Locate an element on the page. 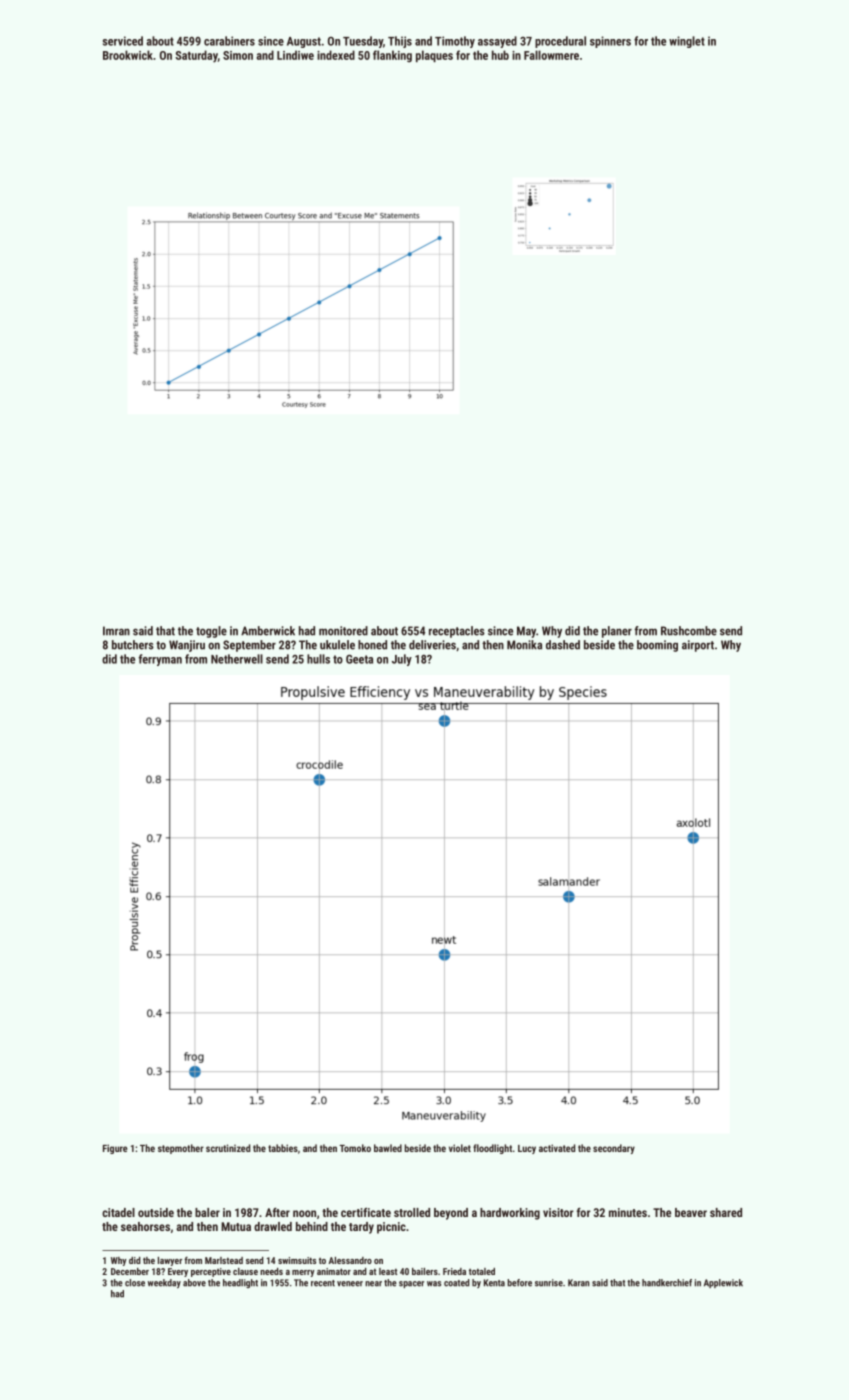 The image size is (849, 1400). Imran is located at coordinates (116, 631).
